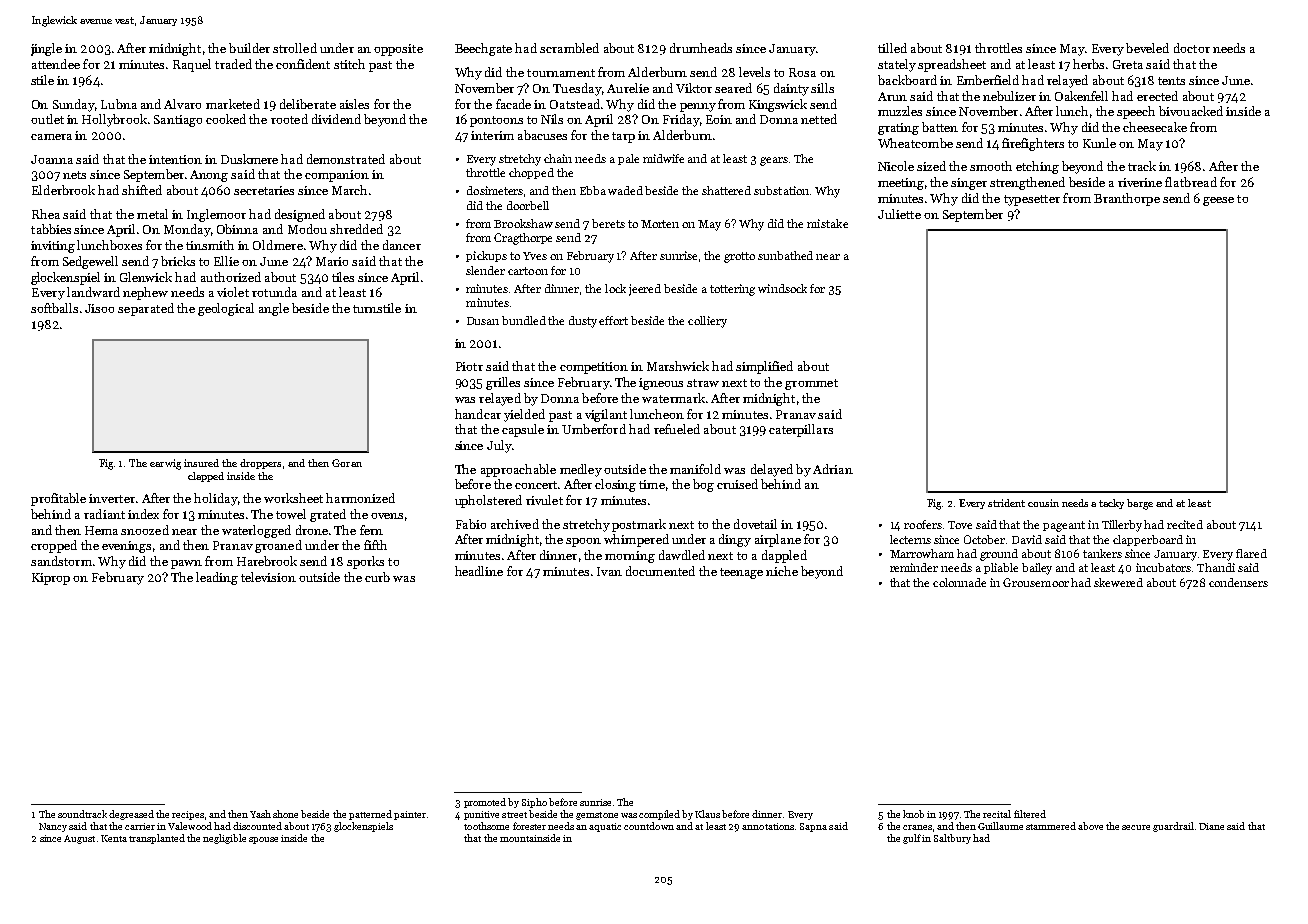 This screenshot has width=1308, height=924. I want to click on builder, so click(249, 48).
